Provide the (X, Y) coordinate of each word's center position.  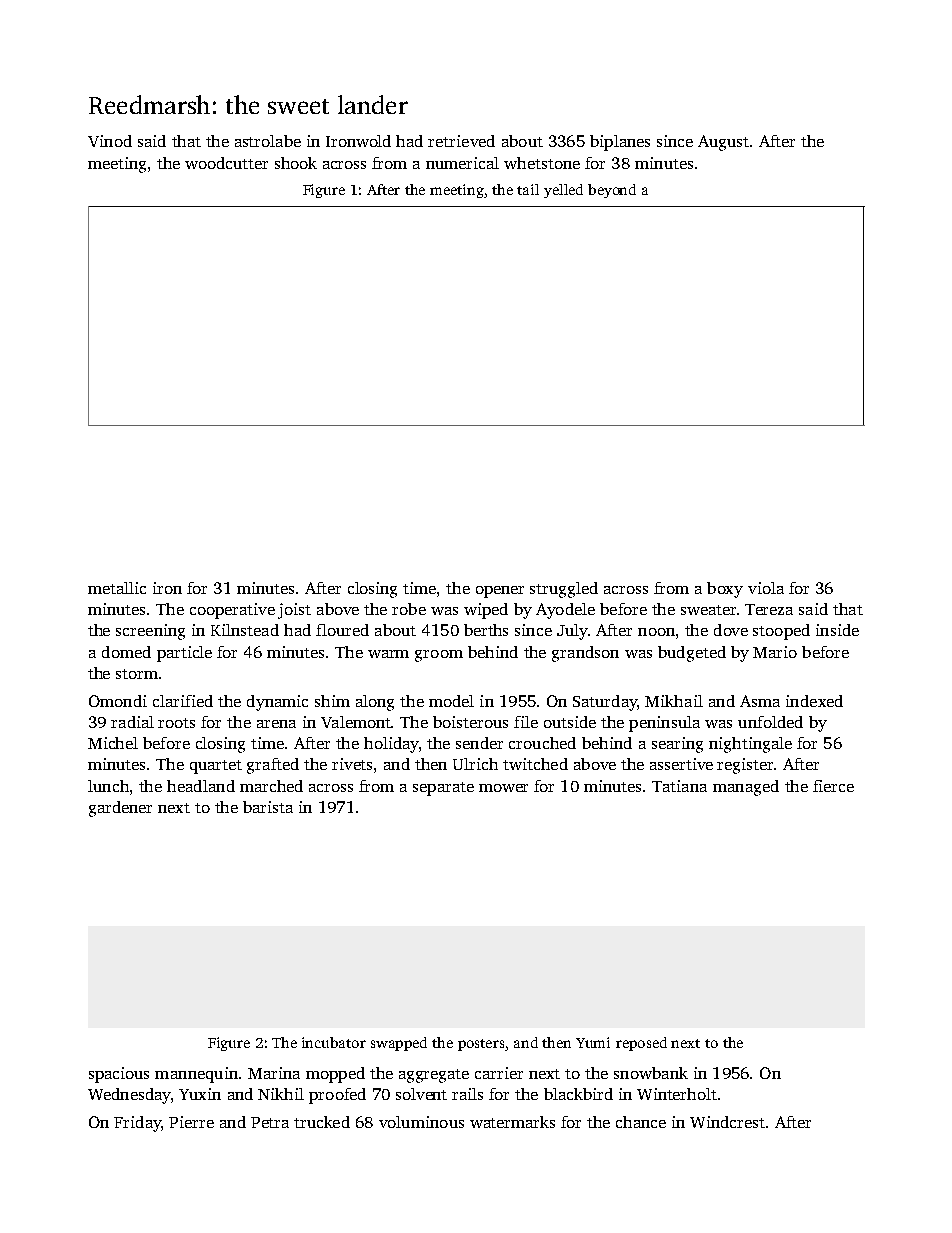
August (723, 143)
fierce (833, 786)
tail (528, 189)
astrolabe (268, 141)
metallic (117, 588)
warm (388, 654)
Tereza (769, 609)
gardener (120, 809)
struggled (564, 590)
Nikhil (281, 1094)
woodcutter (226, 163)
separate (443, 789)
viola (766, 588)
